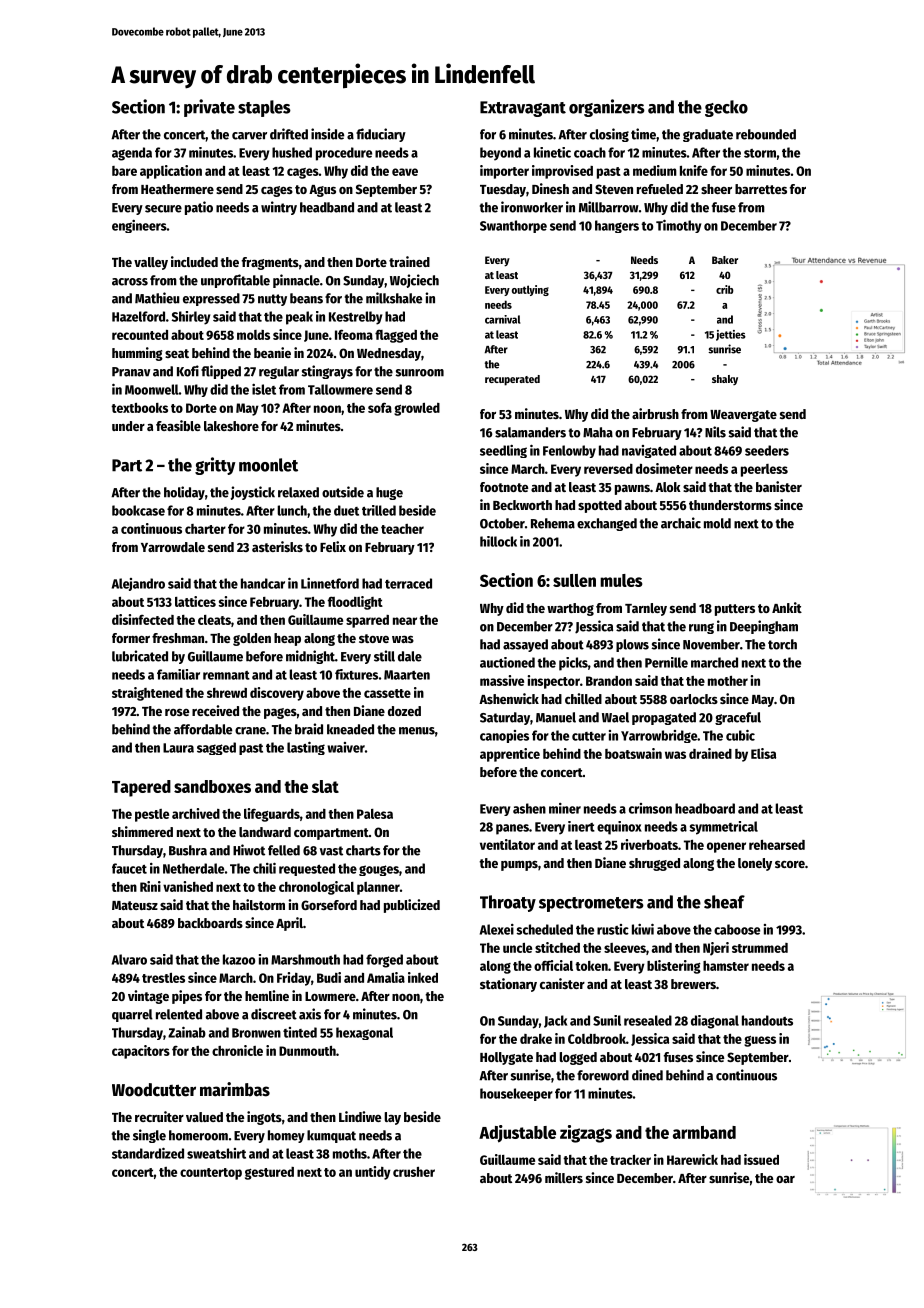 This screenshot has width=924, height=1308. Describe the element at coordinates (787, 607) in the screenshot. I see `Ankit` at that location.
